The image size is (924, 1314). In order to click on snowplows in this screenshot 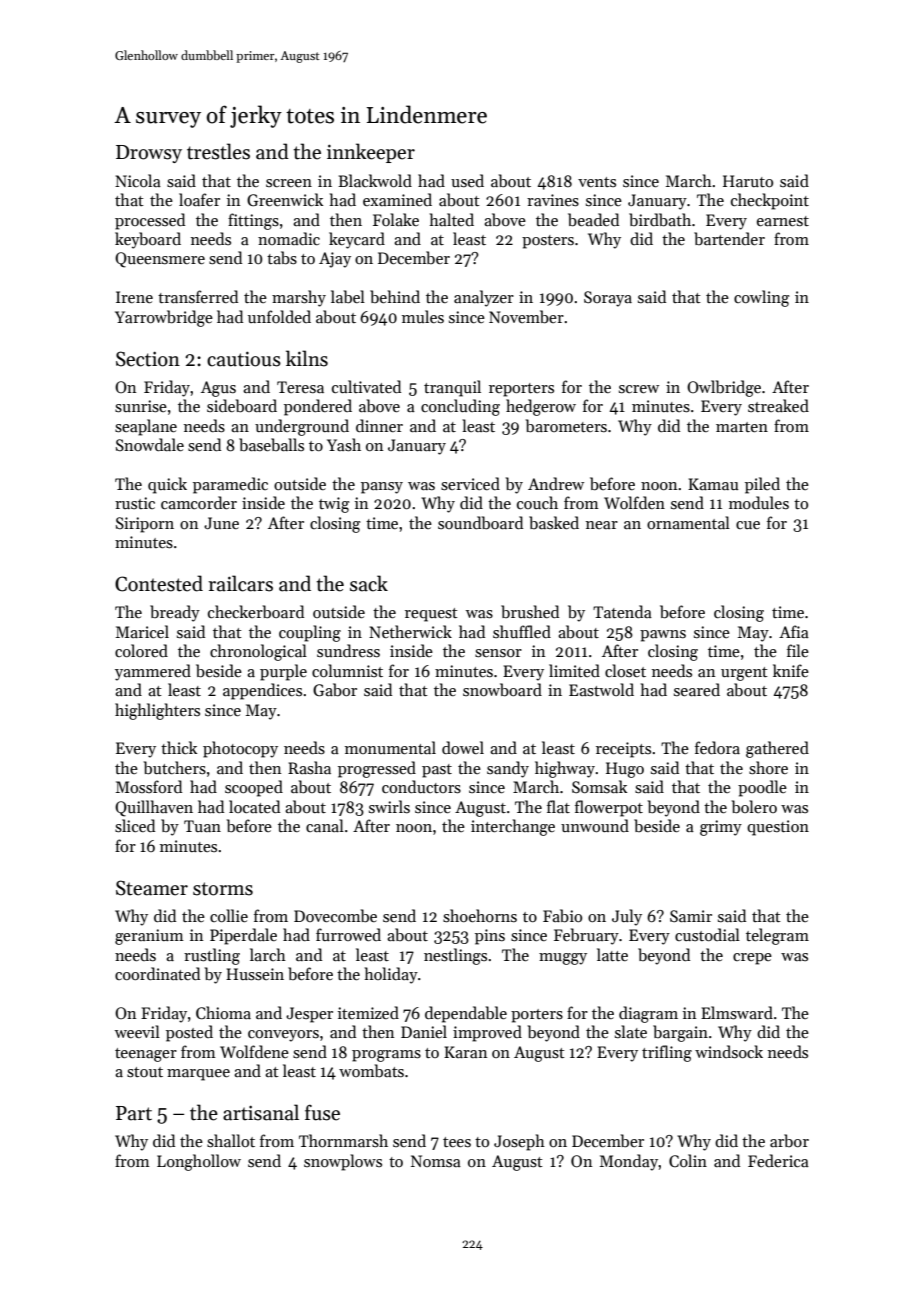, I will do `click(343, 1162)`.
